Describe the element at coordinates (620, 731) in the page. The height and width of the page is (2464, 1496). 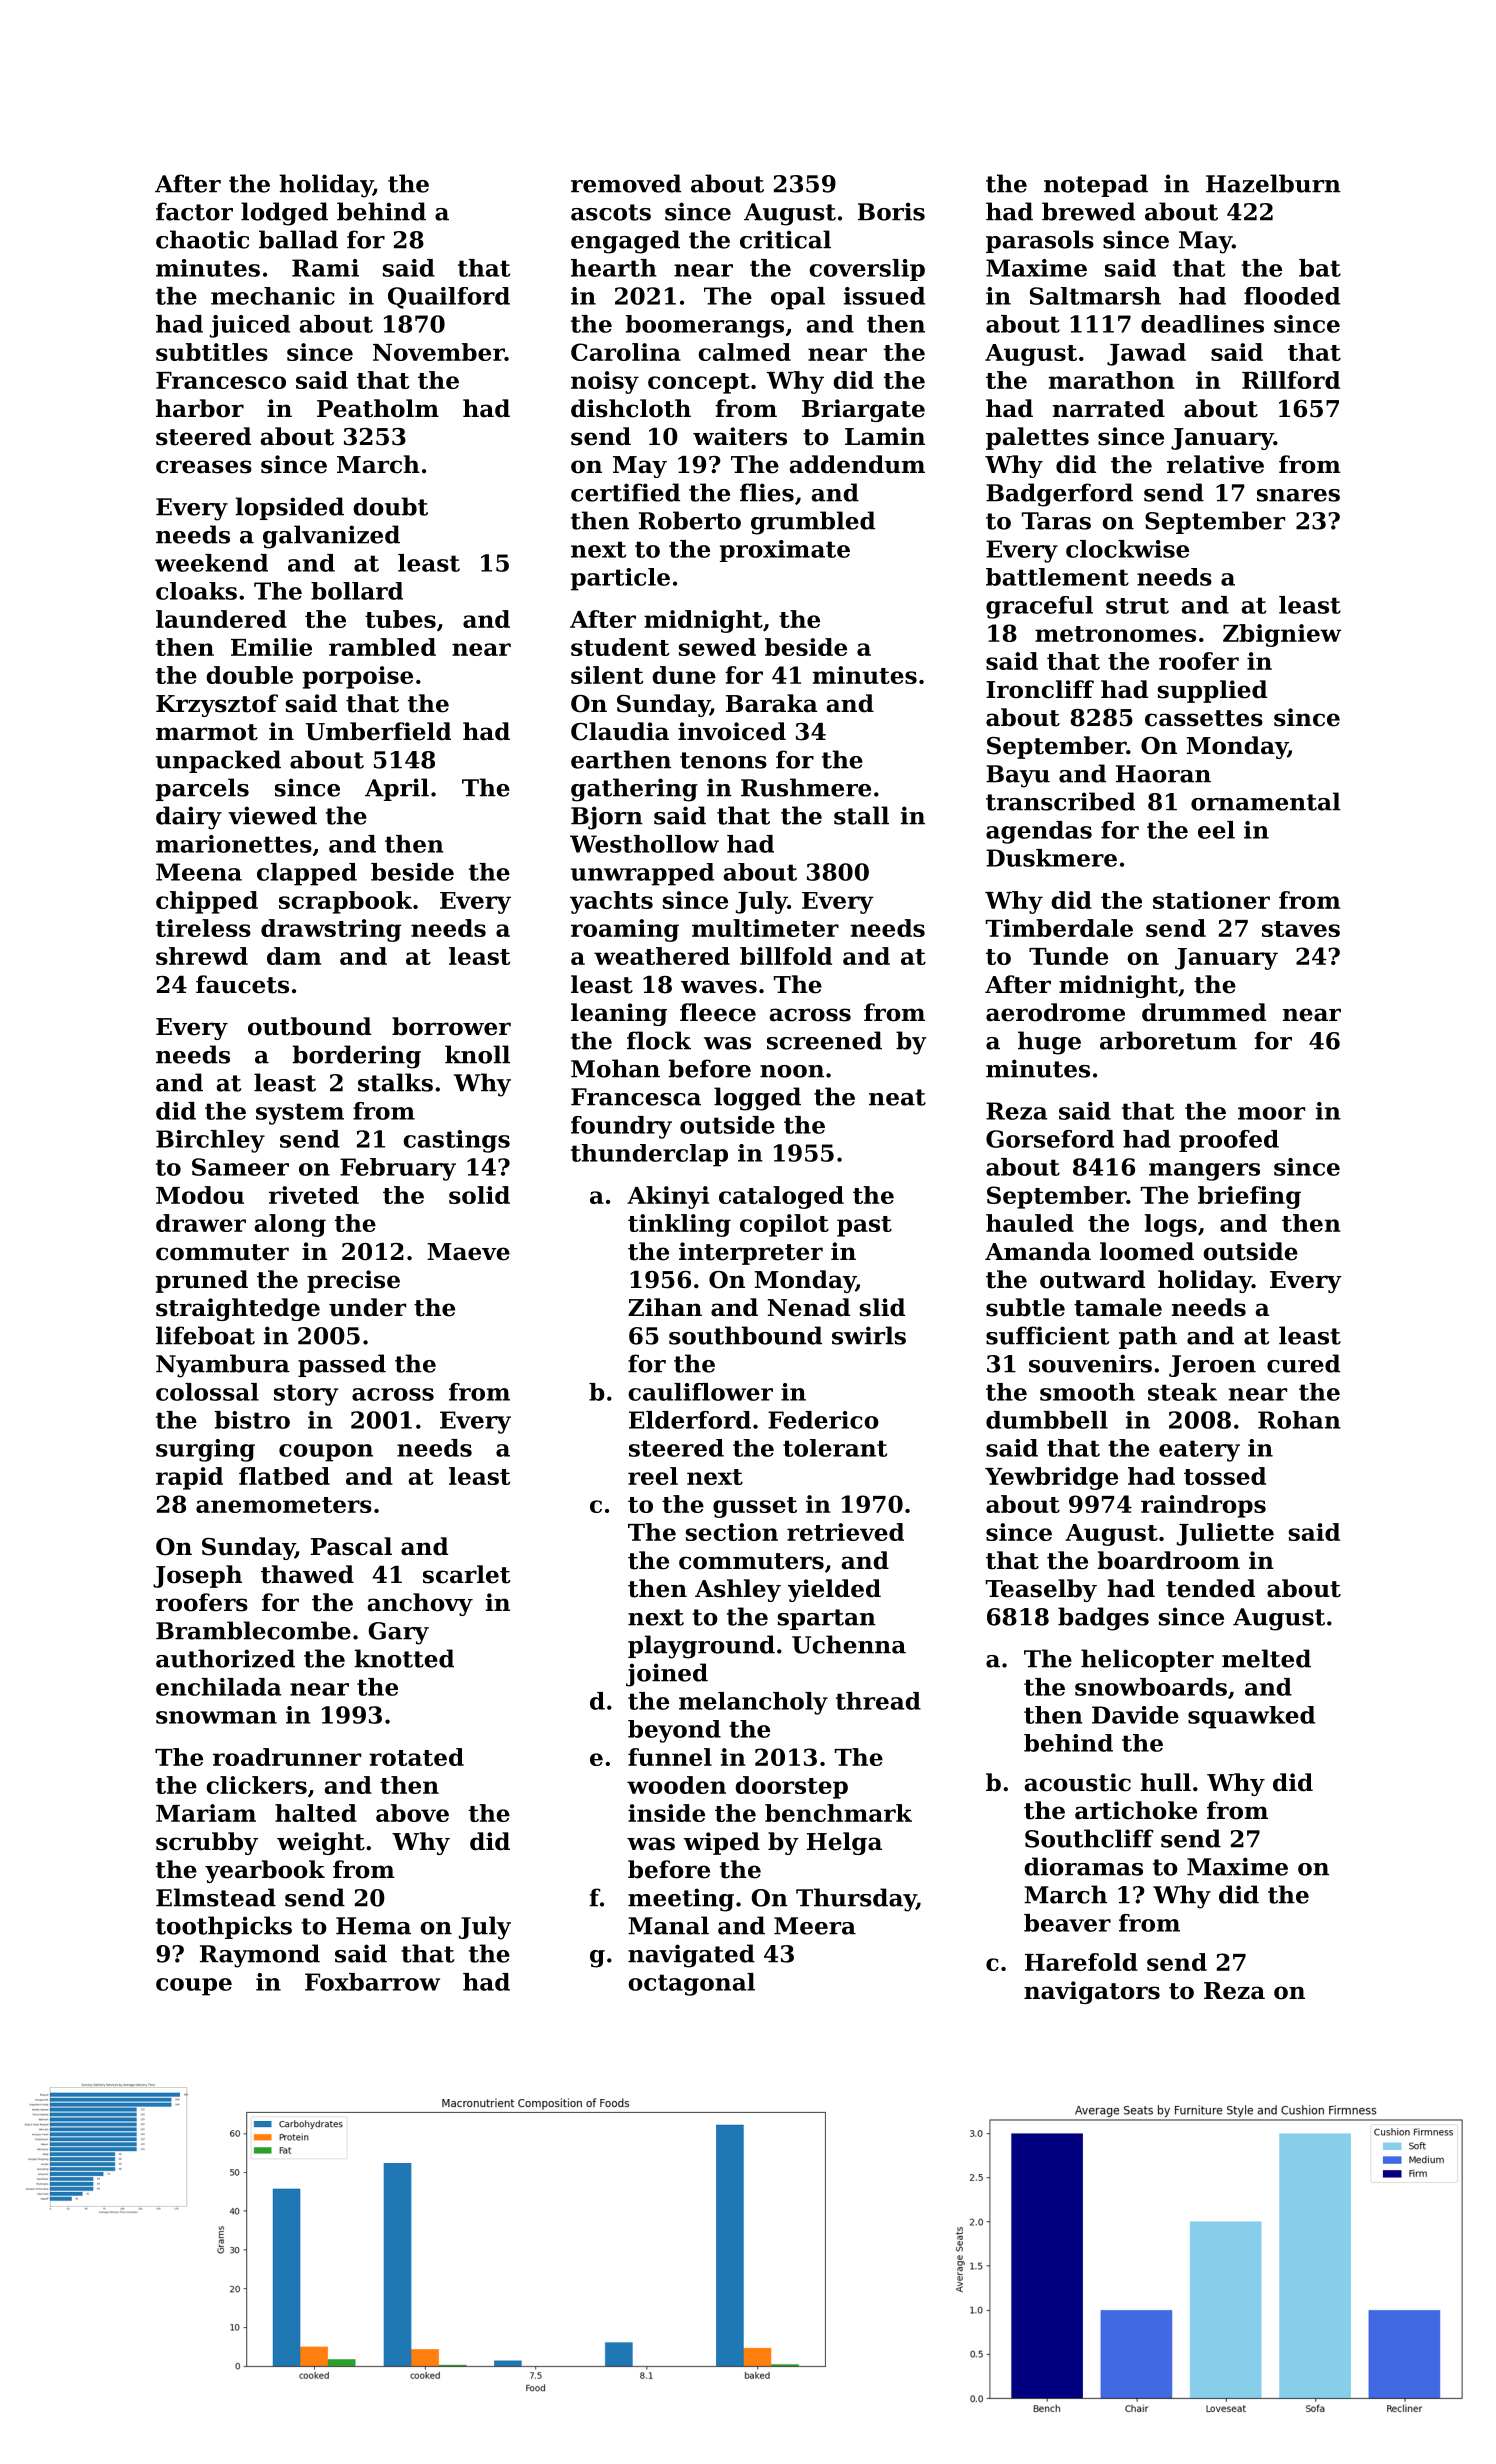
I see `Claudia` at that location.
